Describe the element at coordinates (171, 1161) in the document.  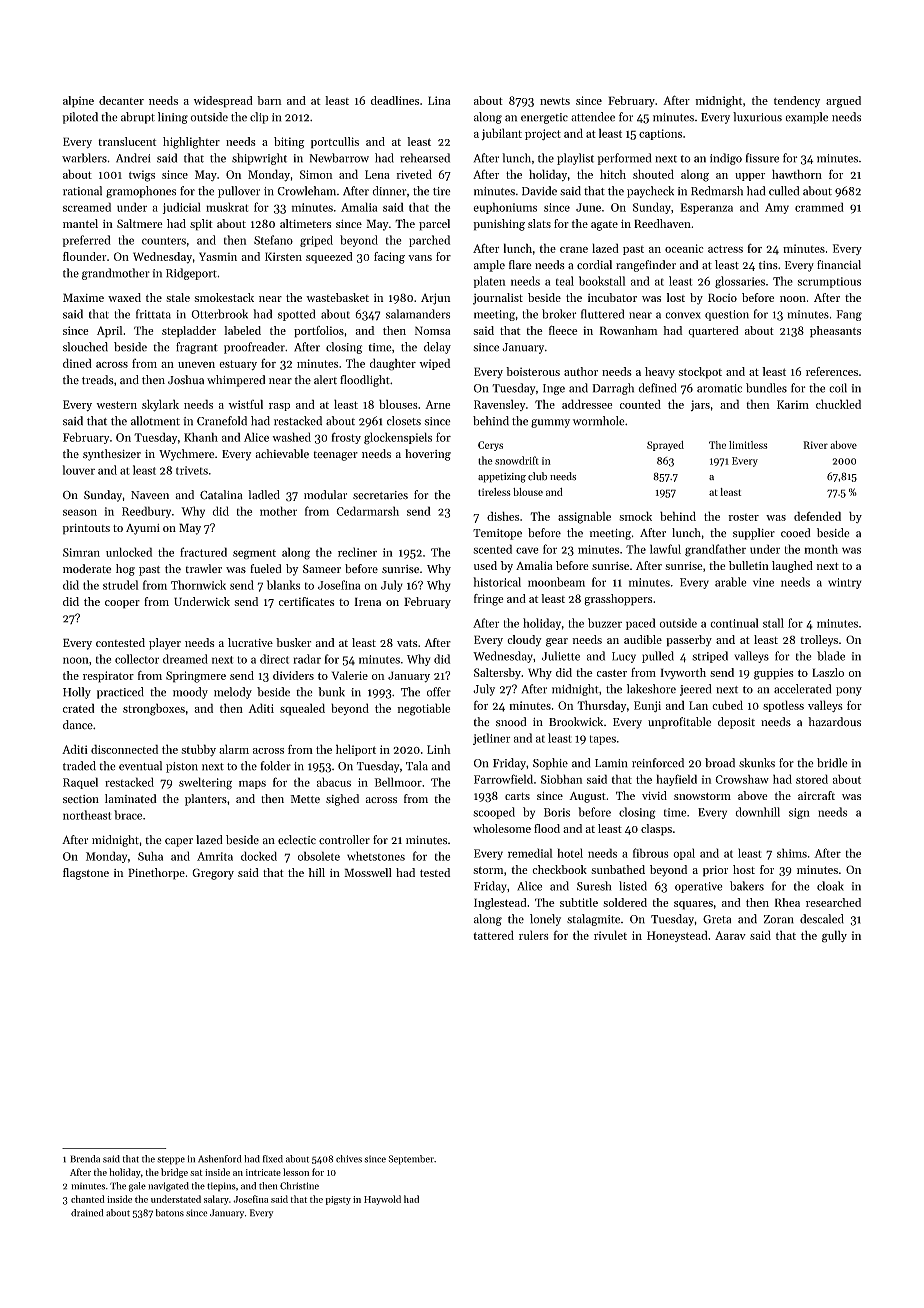
I see `steppe` at that location.
